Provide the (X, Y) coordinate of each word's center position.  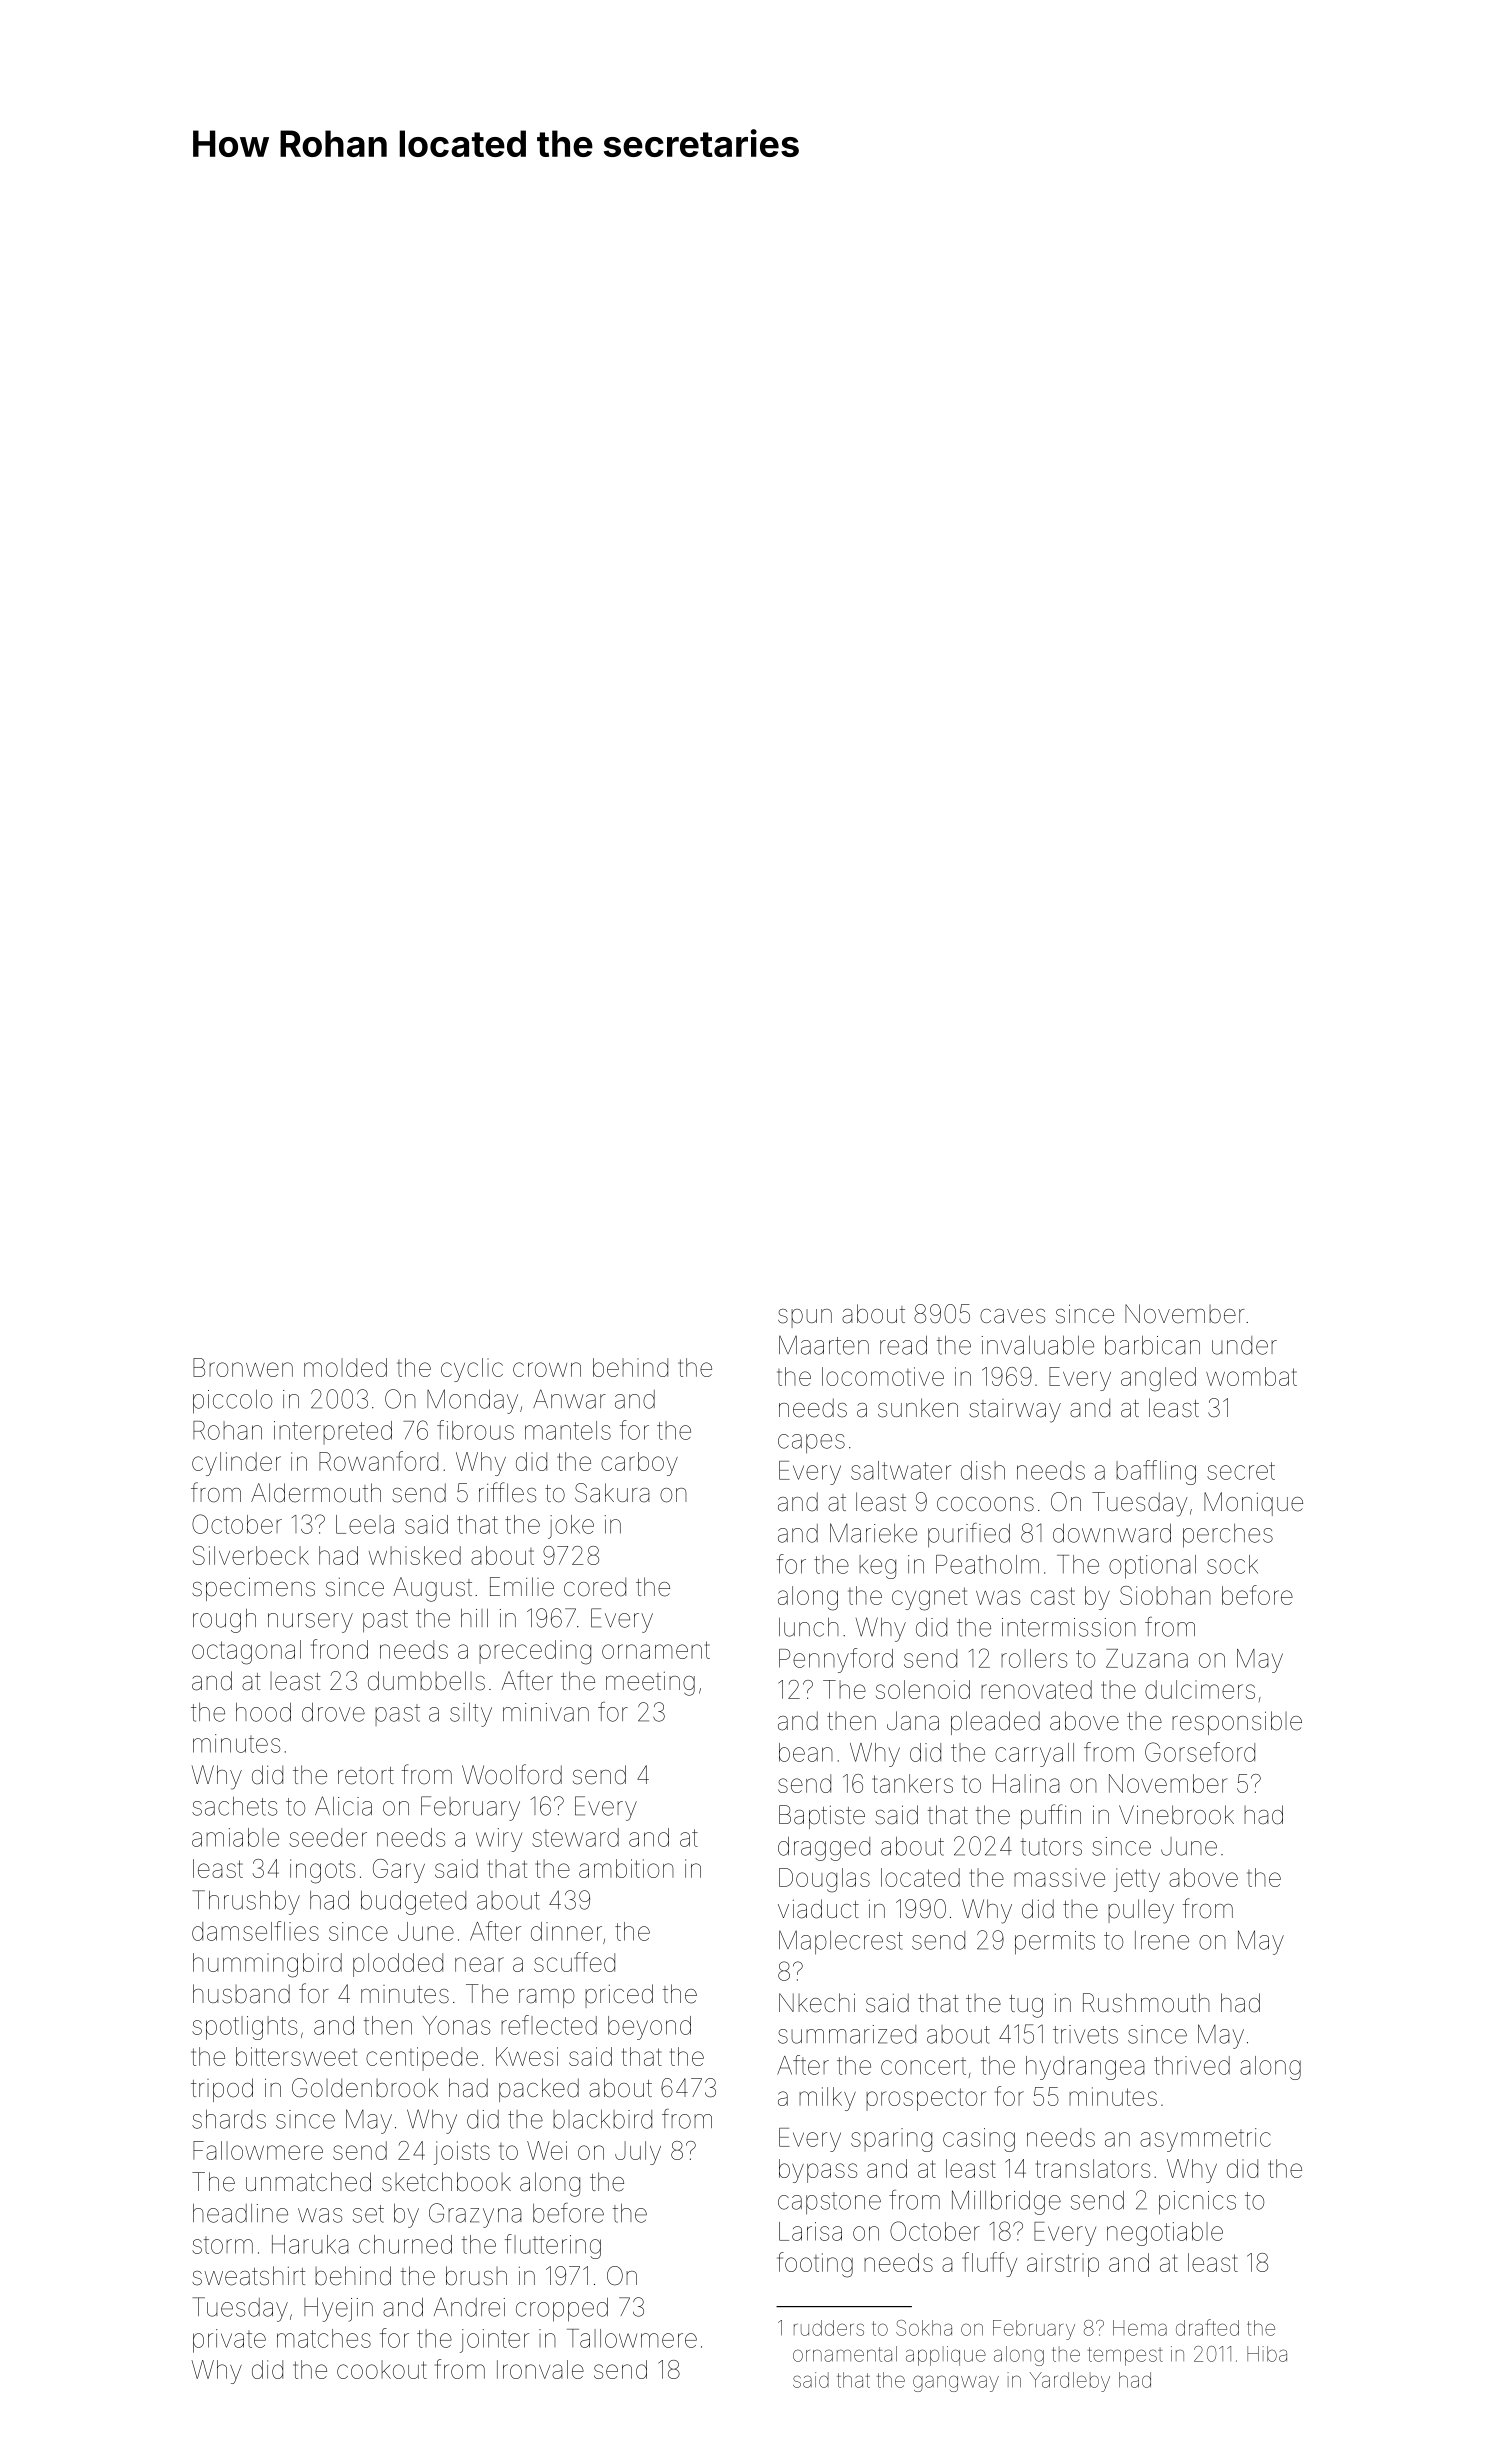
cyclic (472, 1370)
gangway (956, 2383)
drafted (1207, 2327)
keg (877, 1567)
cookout (382, 2369)
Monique (1253, 1504)
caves (1012, 1316)
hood (263, 1712)
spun (805, 1318)
